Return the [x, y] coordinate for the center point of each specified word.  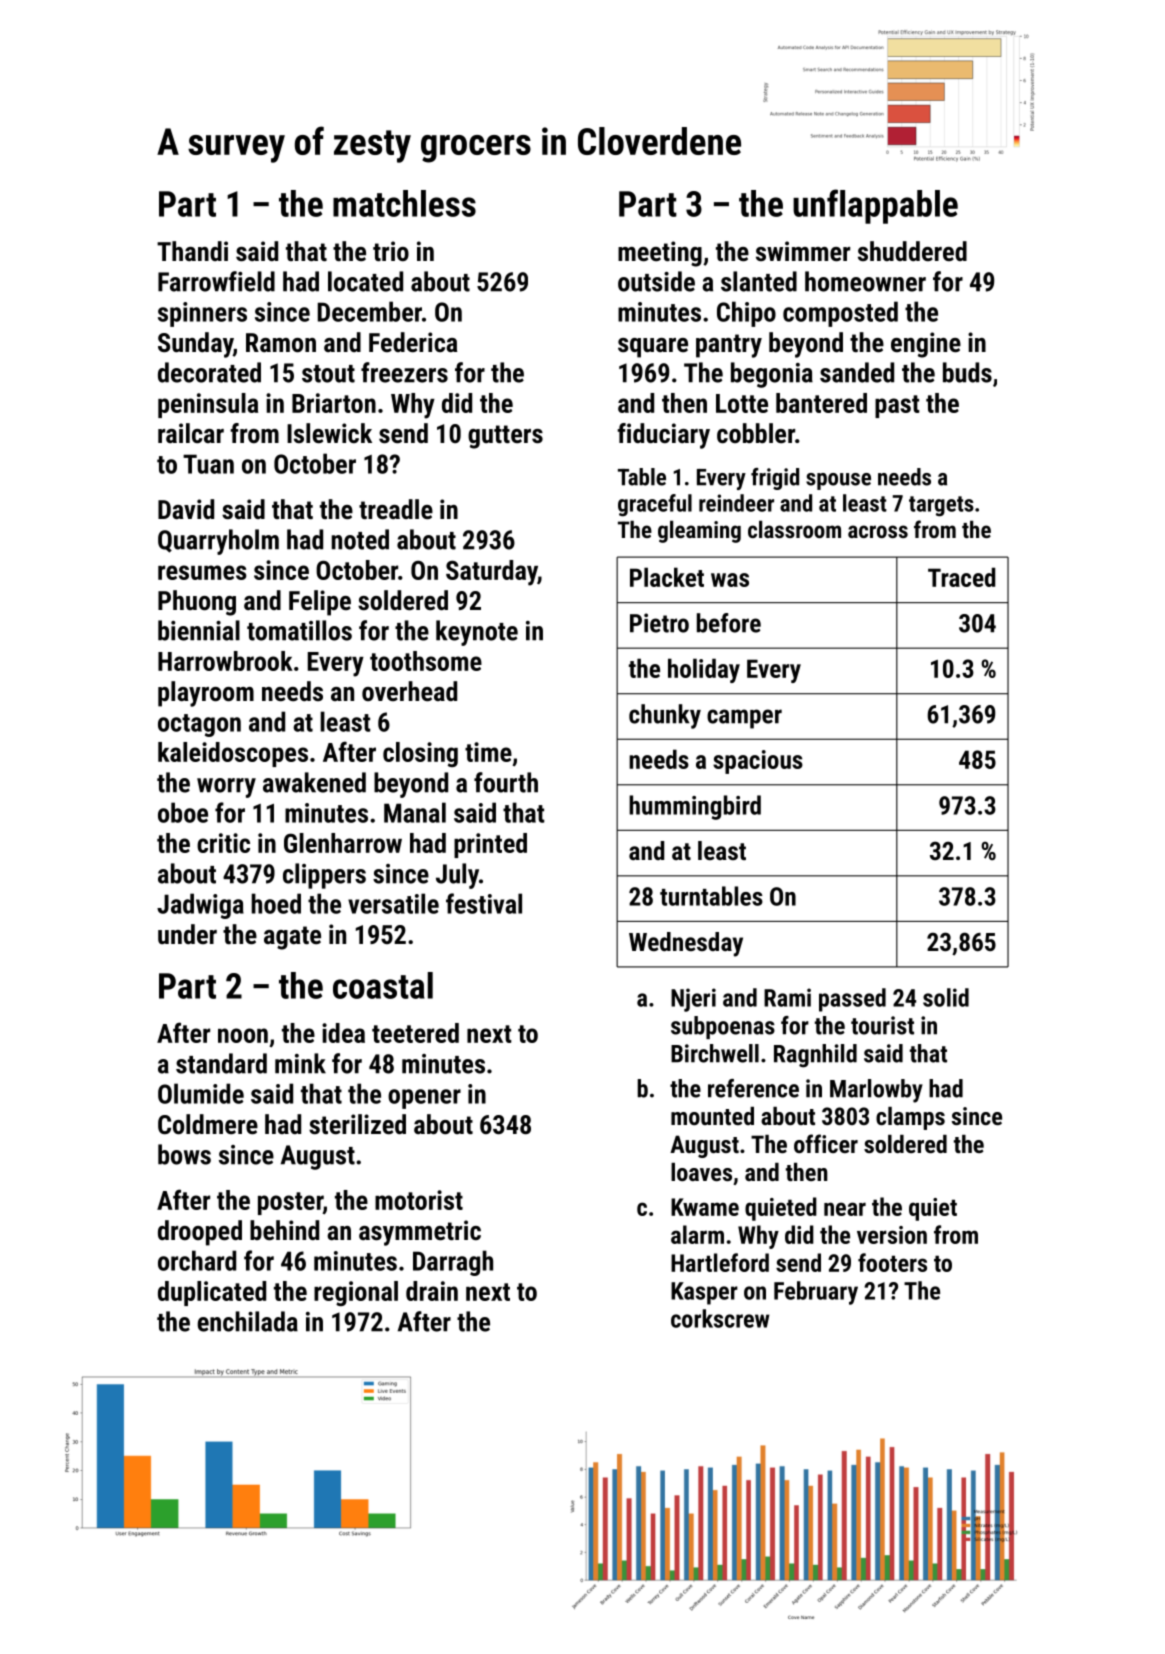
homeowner [865, 281]
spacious [758, 762]
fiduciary [663, 436]
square [653, 348]
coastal [383, 985]
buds [967, 372]
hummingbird [695, 807]
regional [356, 1293]
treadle [396, 509]
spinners [202, 314]
